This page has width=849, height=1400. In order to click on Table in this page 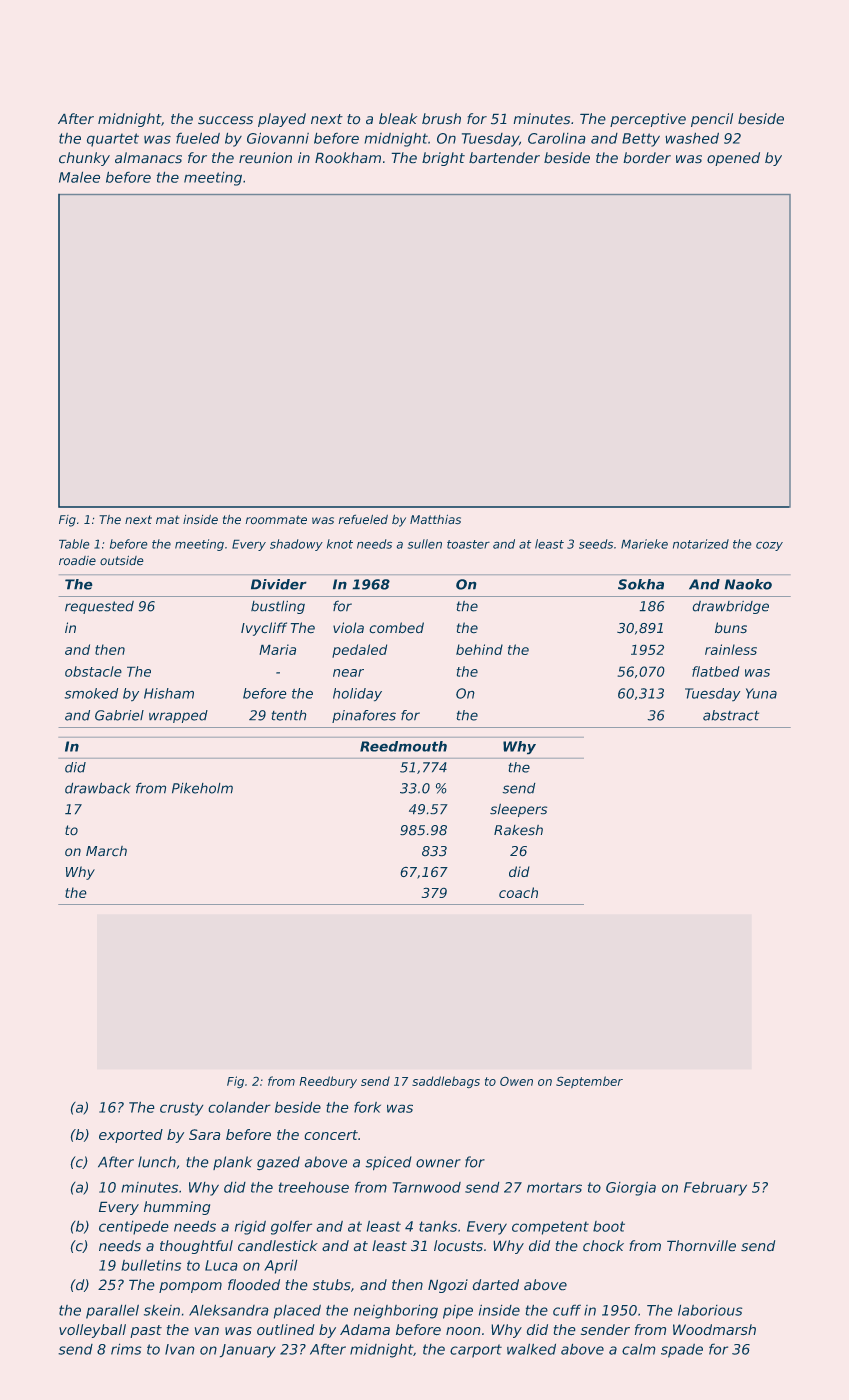, I will do `click(74, 544)`.
